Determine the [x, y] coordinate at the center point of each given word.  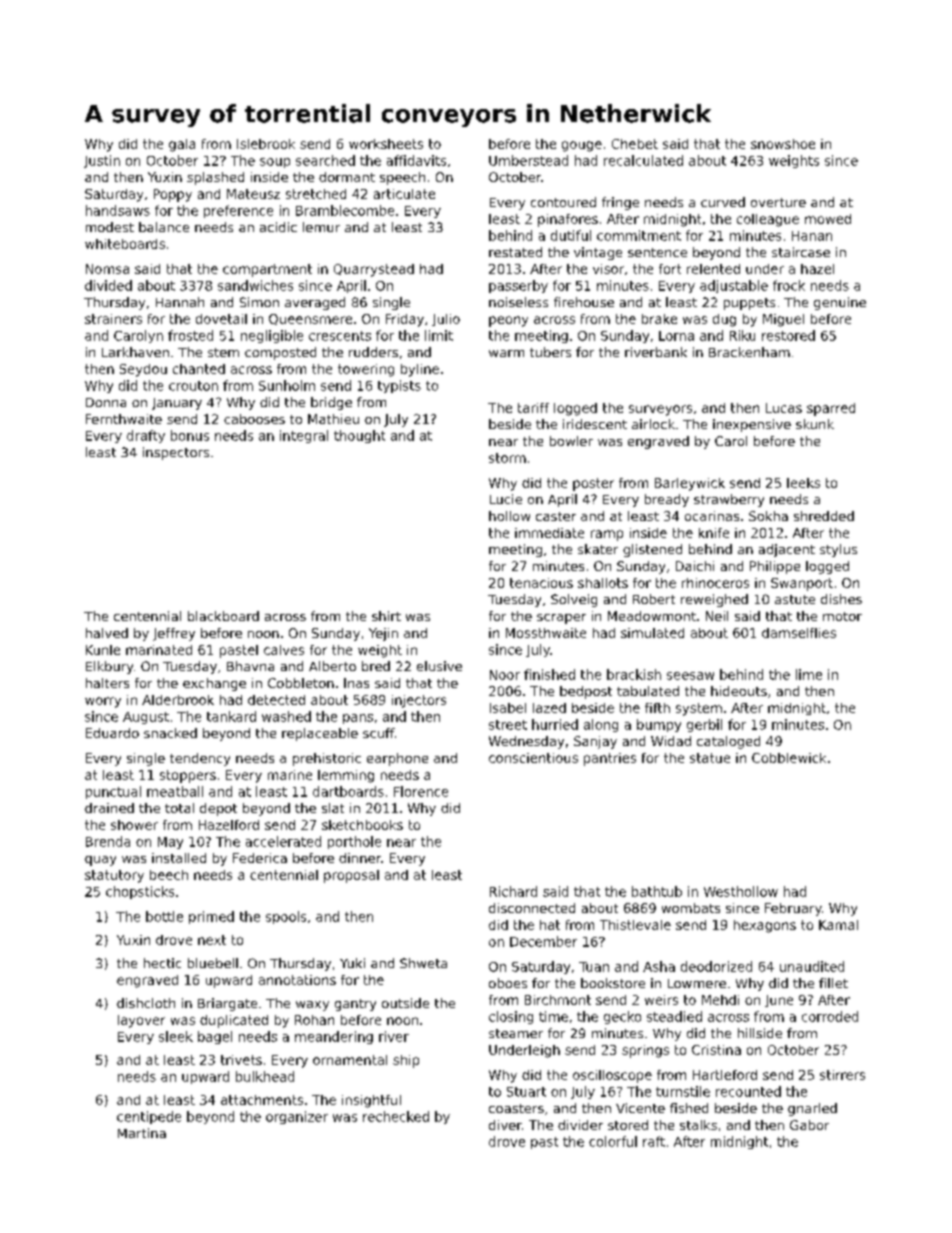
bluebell [213, 963]
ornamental [350, 1060]
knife [714, 533]
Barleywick [690, 484]
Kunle [103, 650]
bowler [571, 441]
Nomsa [107, 269]
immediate [549, 533]
